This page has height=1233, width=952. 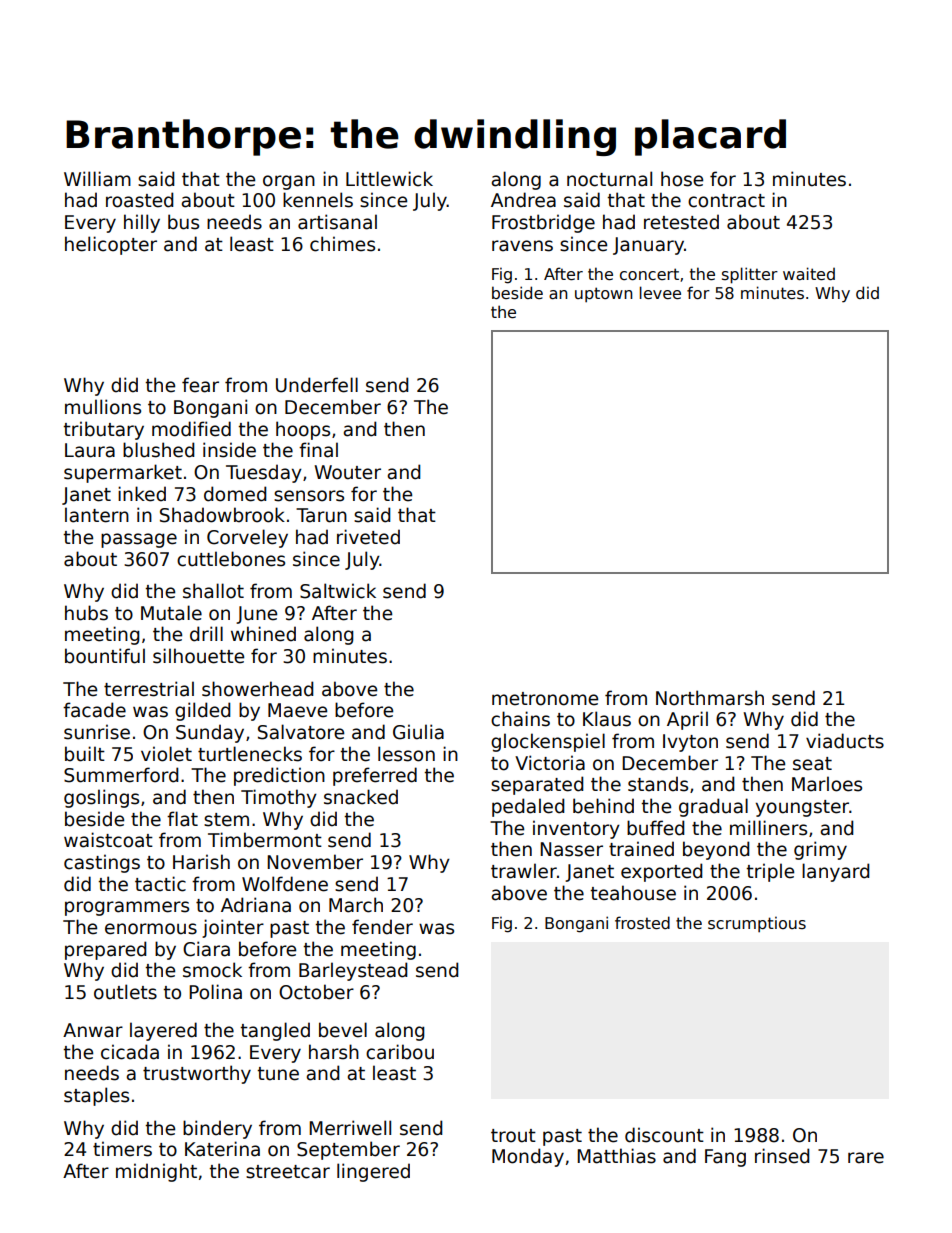 What do you see at coordinates (111, 245) in the page?
I see `helicopter` at bounding box center [111, 245].
